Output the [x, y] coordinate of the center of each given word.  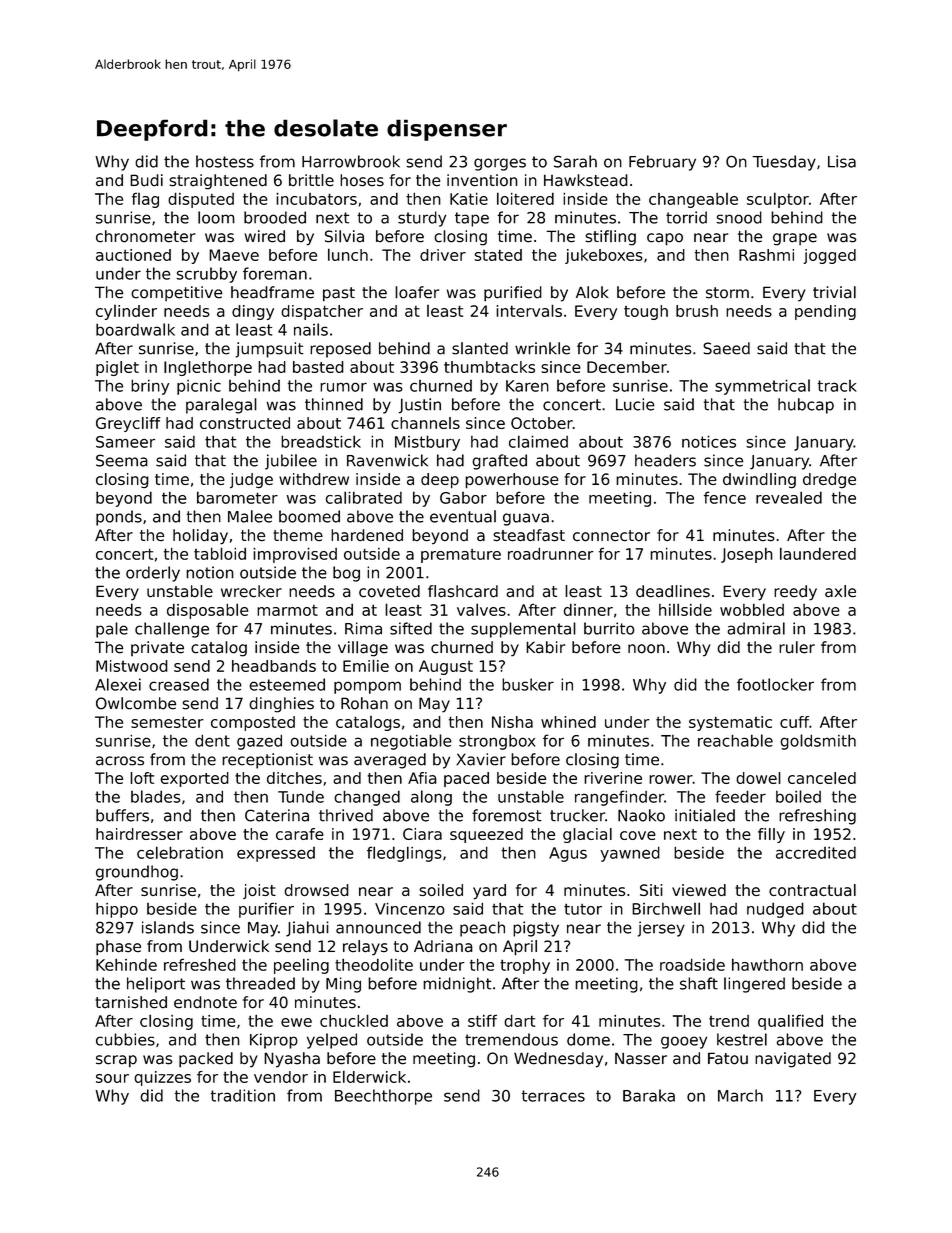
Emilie [366, 665]
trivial [834, 292]
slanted [480, 348]
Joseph [747, 555]
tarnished [131, 1002]
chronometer [145, 236]
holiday [200, 537]
